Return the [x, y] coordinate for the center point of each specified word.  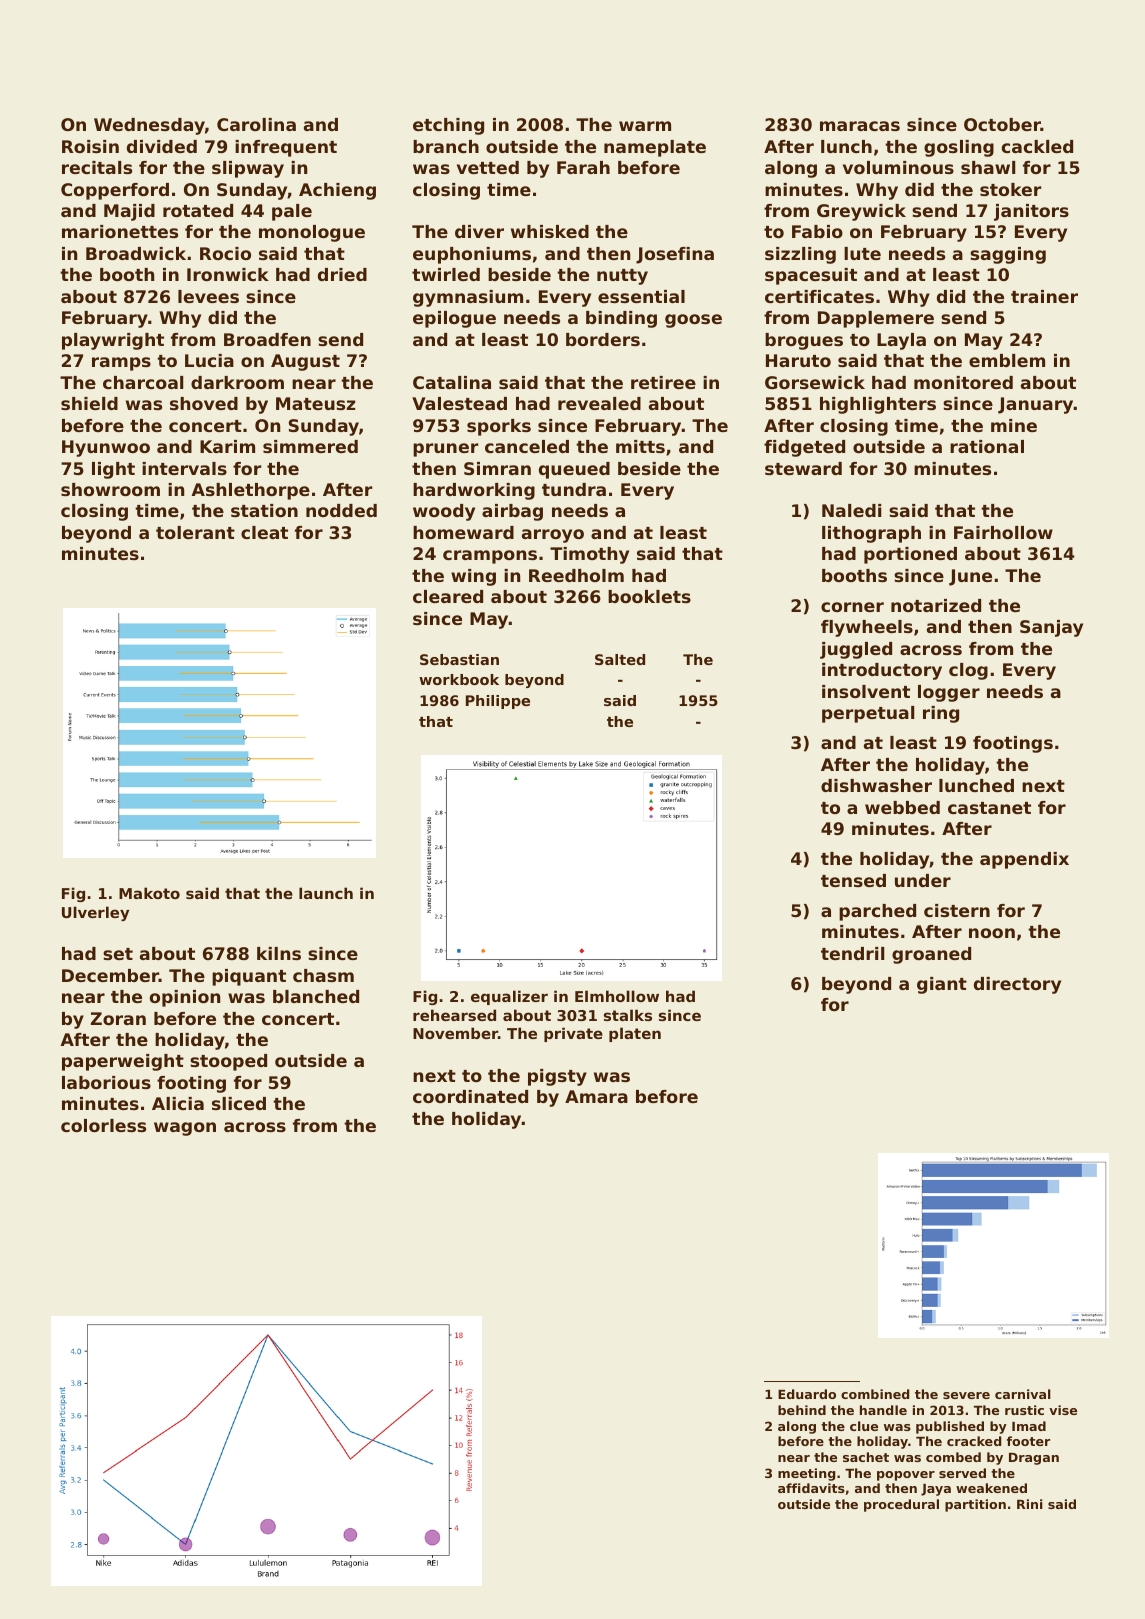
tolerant [195, 532]
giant [942, 985]
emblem [1007, 360]
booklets [649, 596]
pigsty [557, 1077]
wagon [185, 1129]
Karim [227, 446]
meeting [806, 1474]
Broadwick [136, 253]
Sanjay [1051, 628]
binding [621, 319]
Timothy [589, 555]
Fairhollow [1003, 532]
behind [802, 1410]
